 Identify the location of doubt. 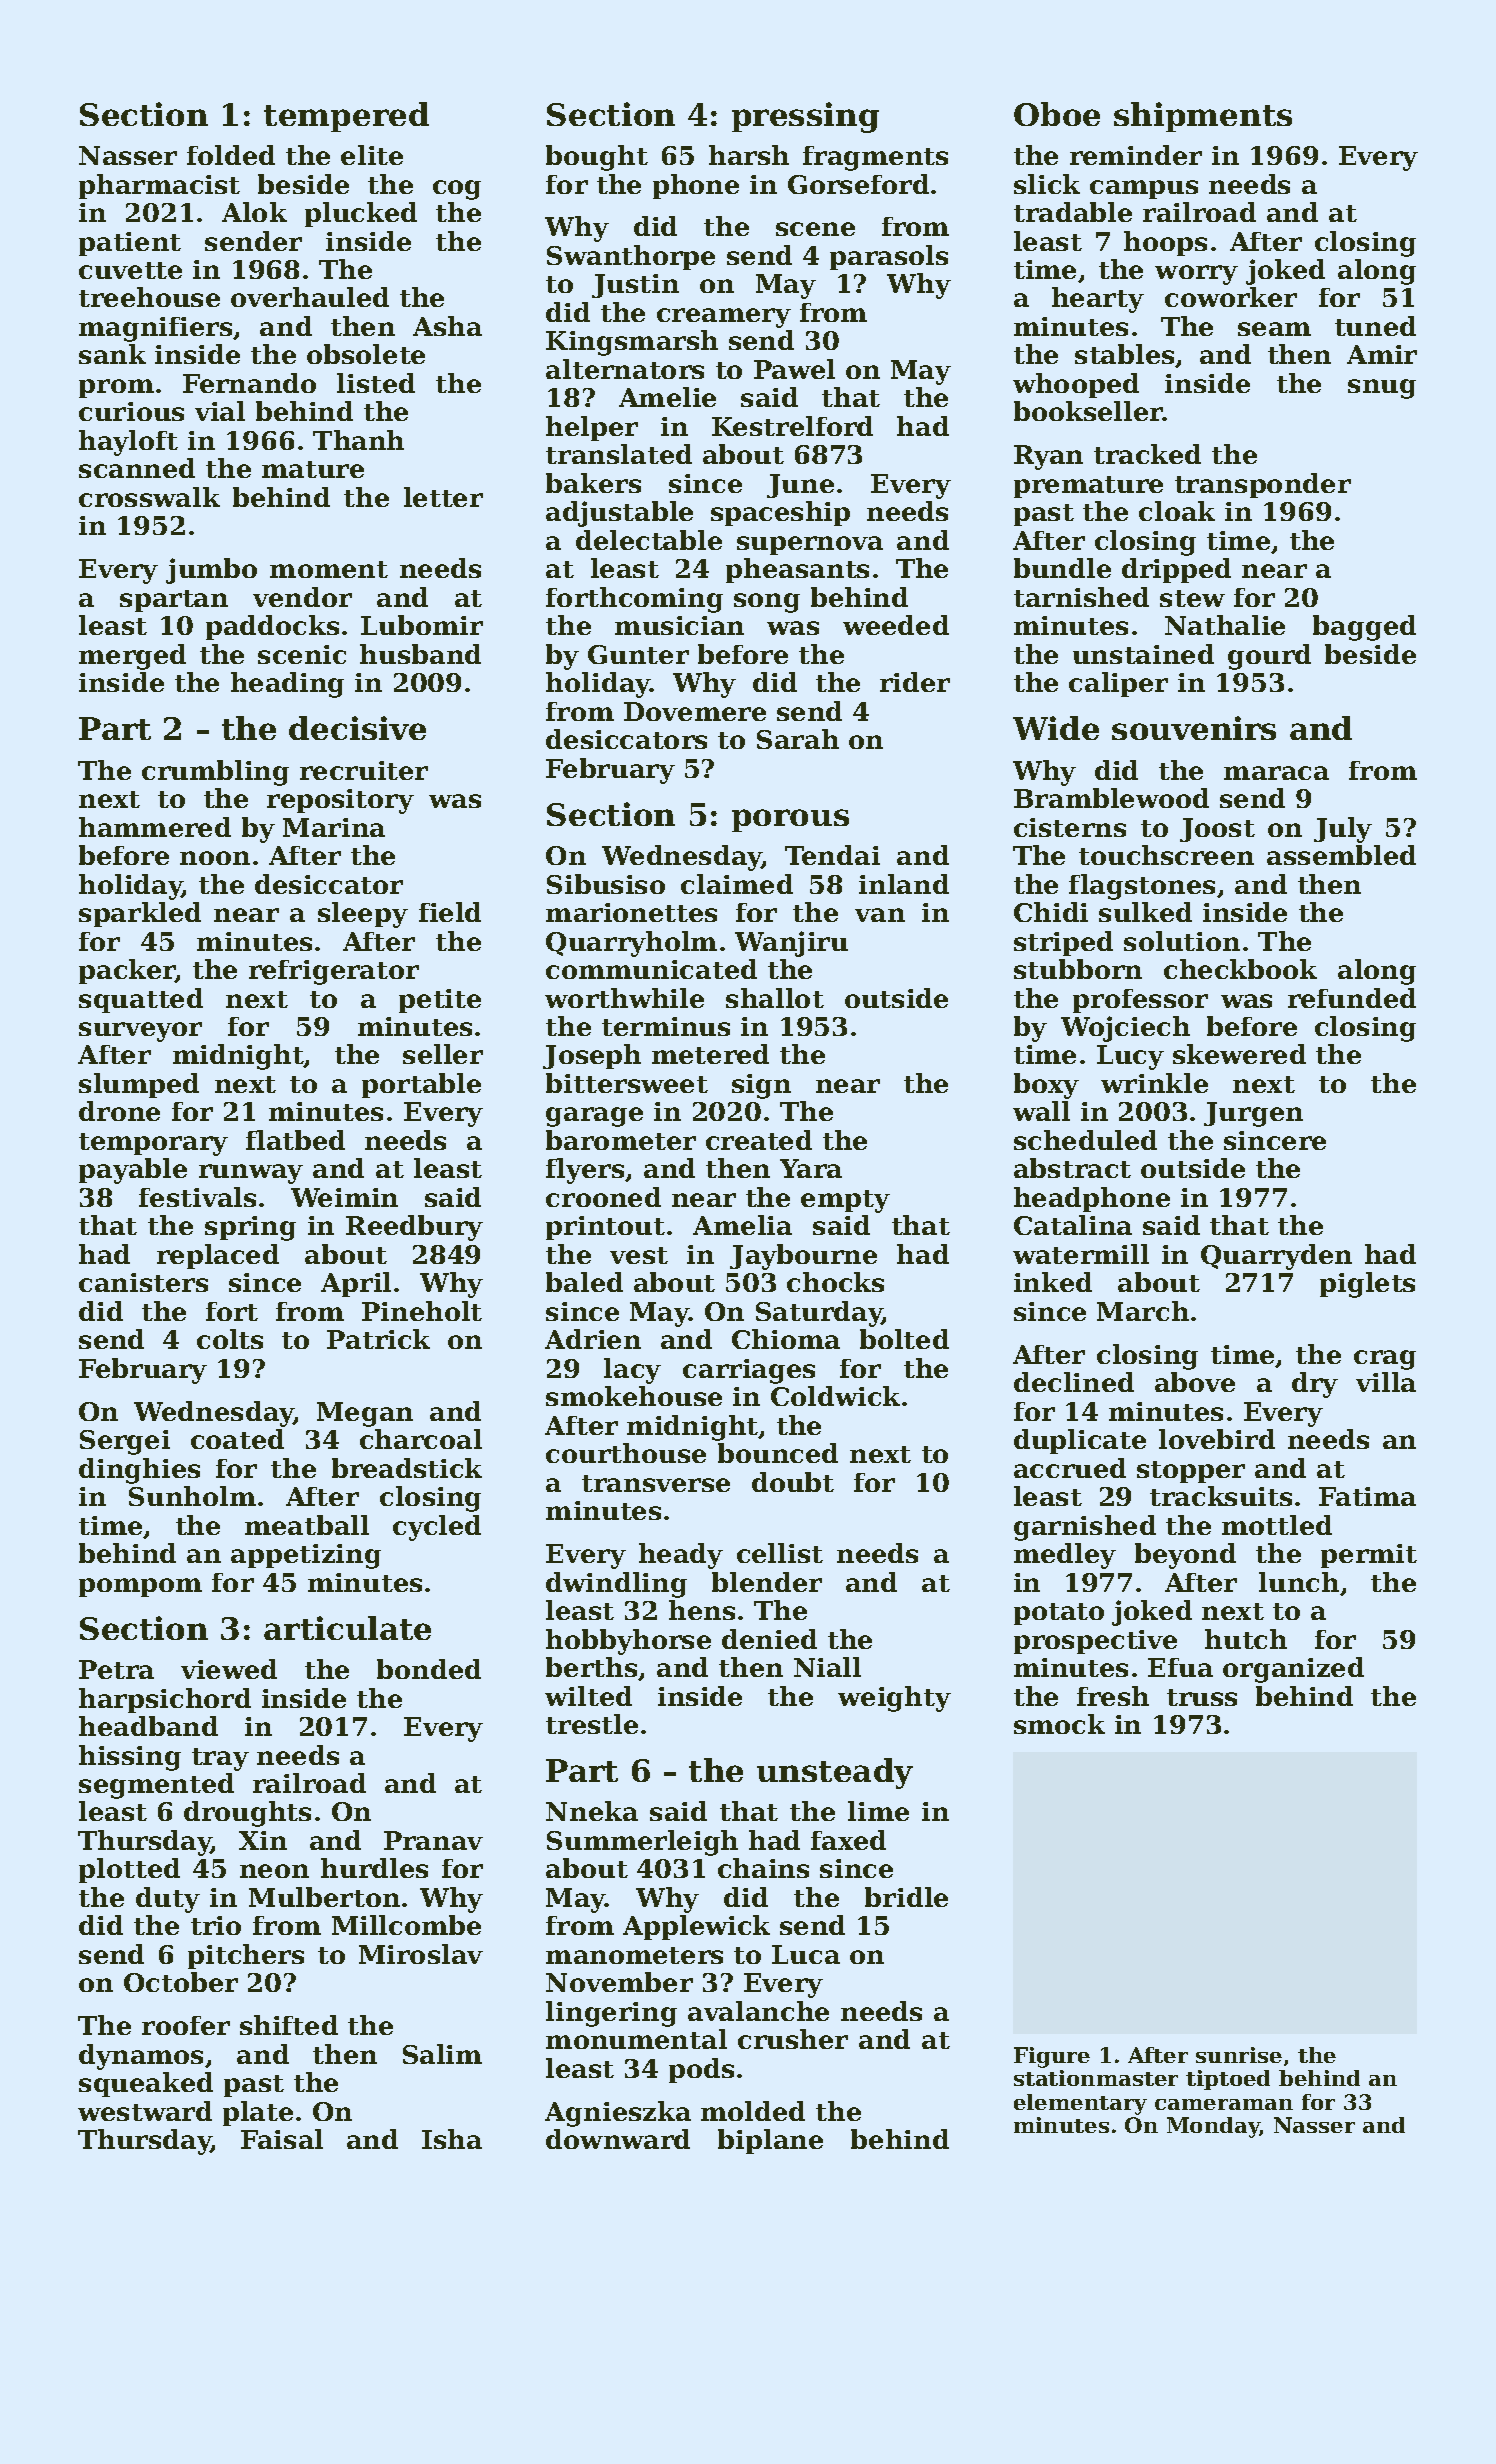
(793, 1482).
